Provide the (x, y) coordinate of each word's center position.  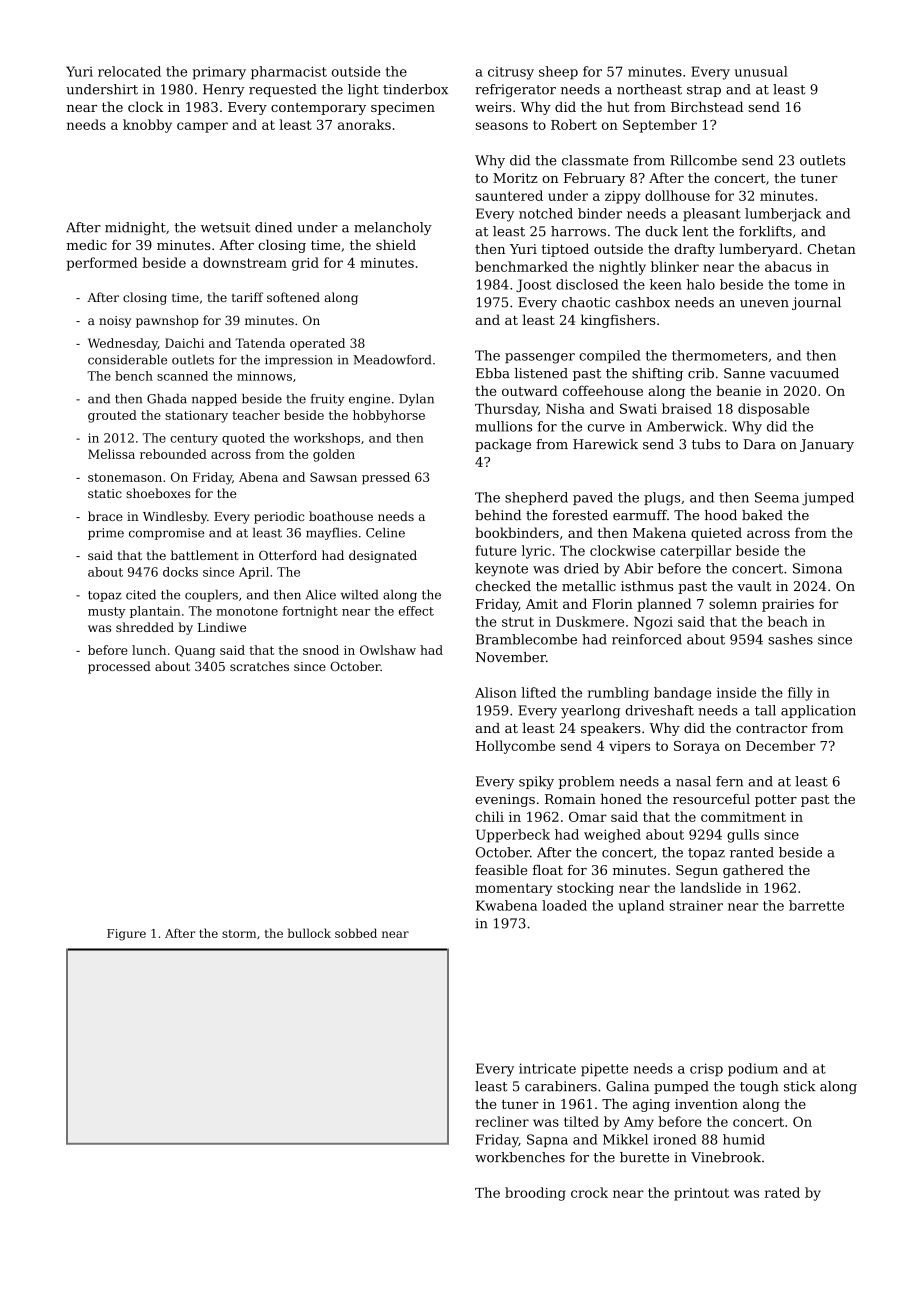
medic (87, 244)
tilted (581, 1121)
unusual (761, 71)
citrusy (511, 73)
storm (239, 934)
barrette (816, 905)
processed (119, 667)
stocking (585, 889)
